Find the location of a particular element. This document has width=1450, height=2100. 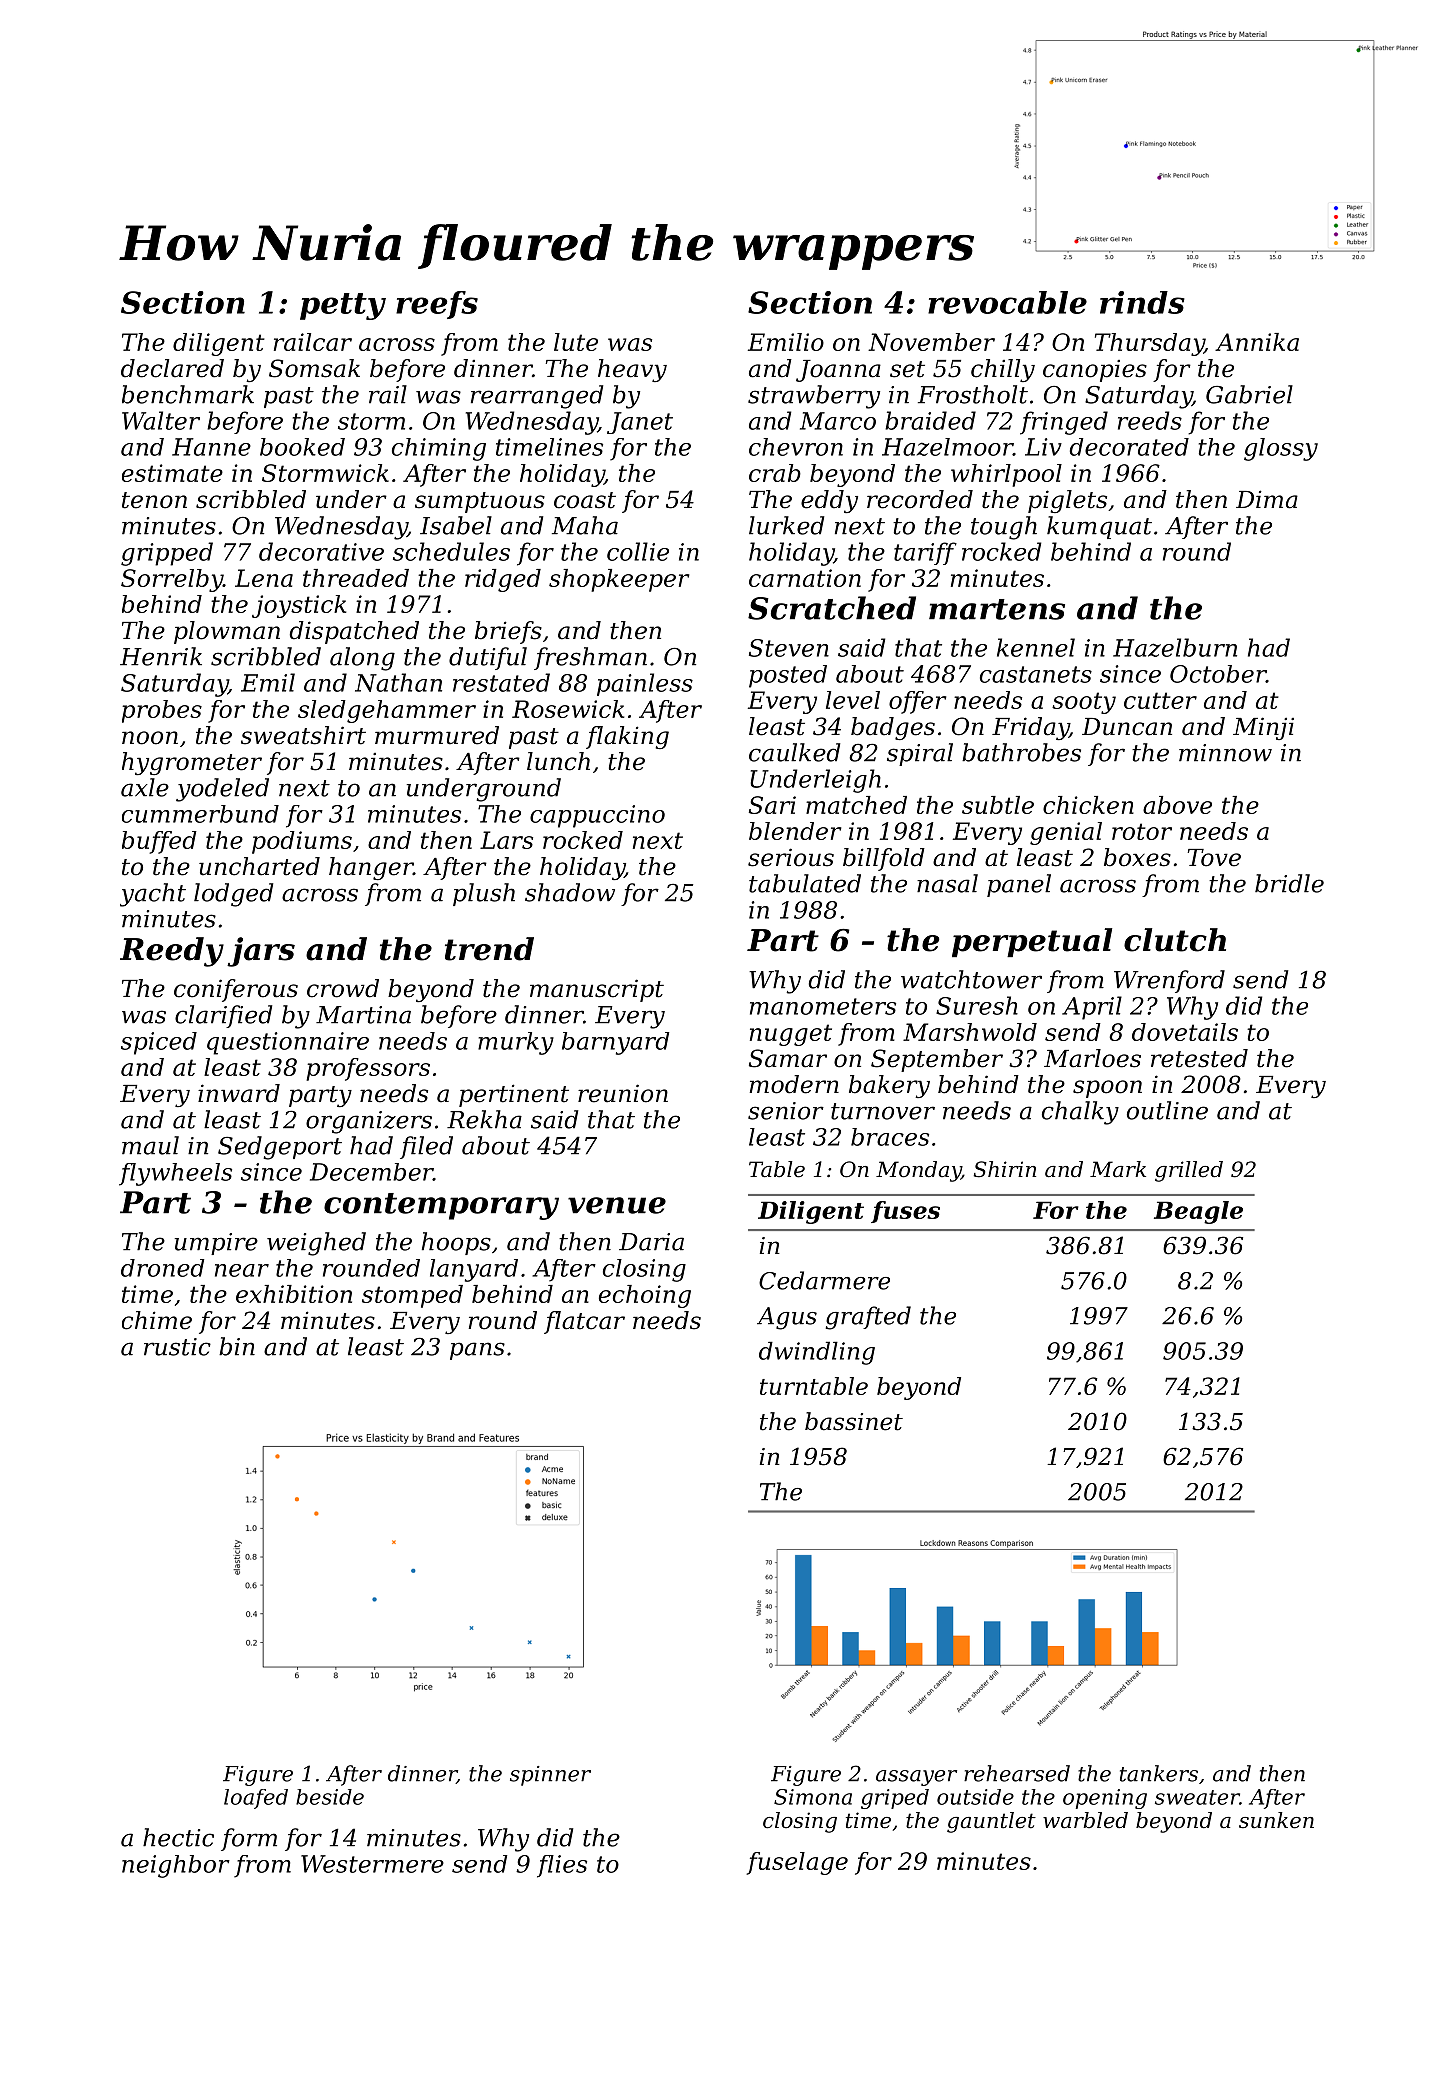

hectic is located at coordinates (178, 1837).
